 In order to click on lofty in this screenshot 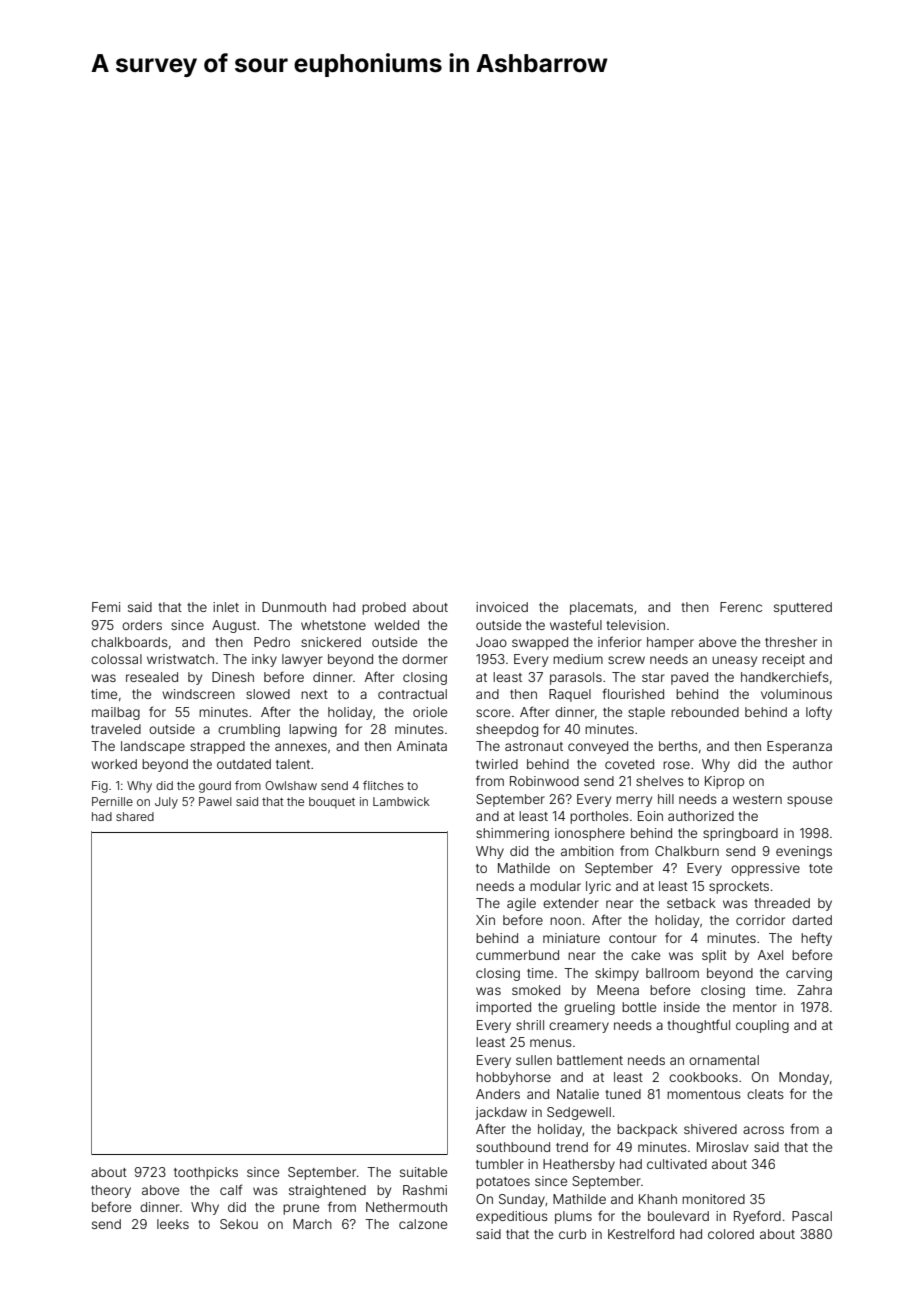, I will do `click(819, 713)`.
